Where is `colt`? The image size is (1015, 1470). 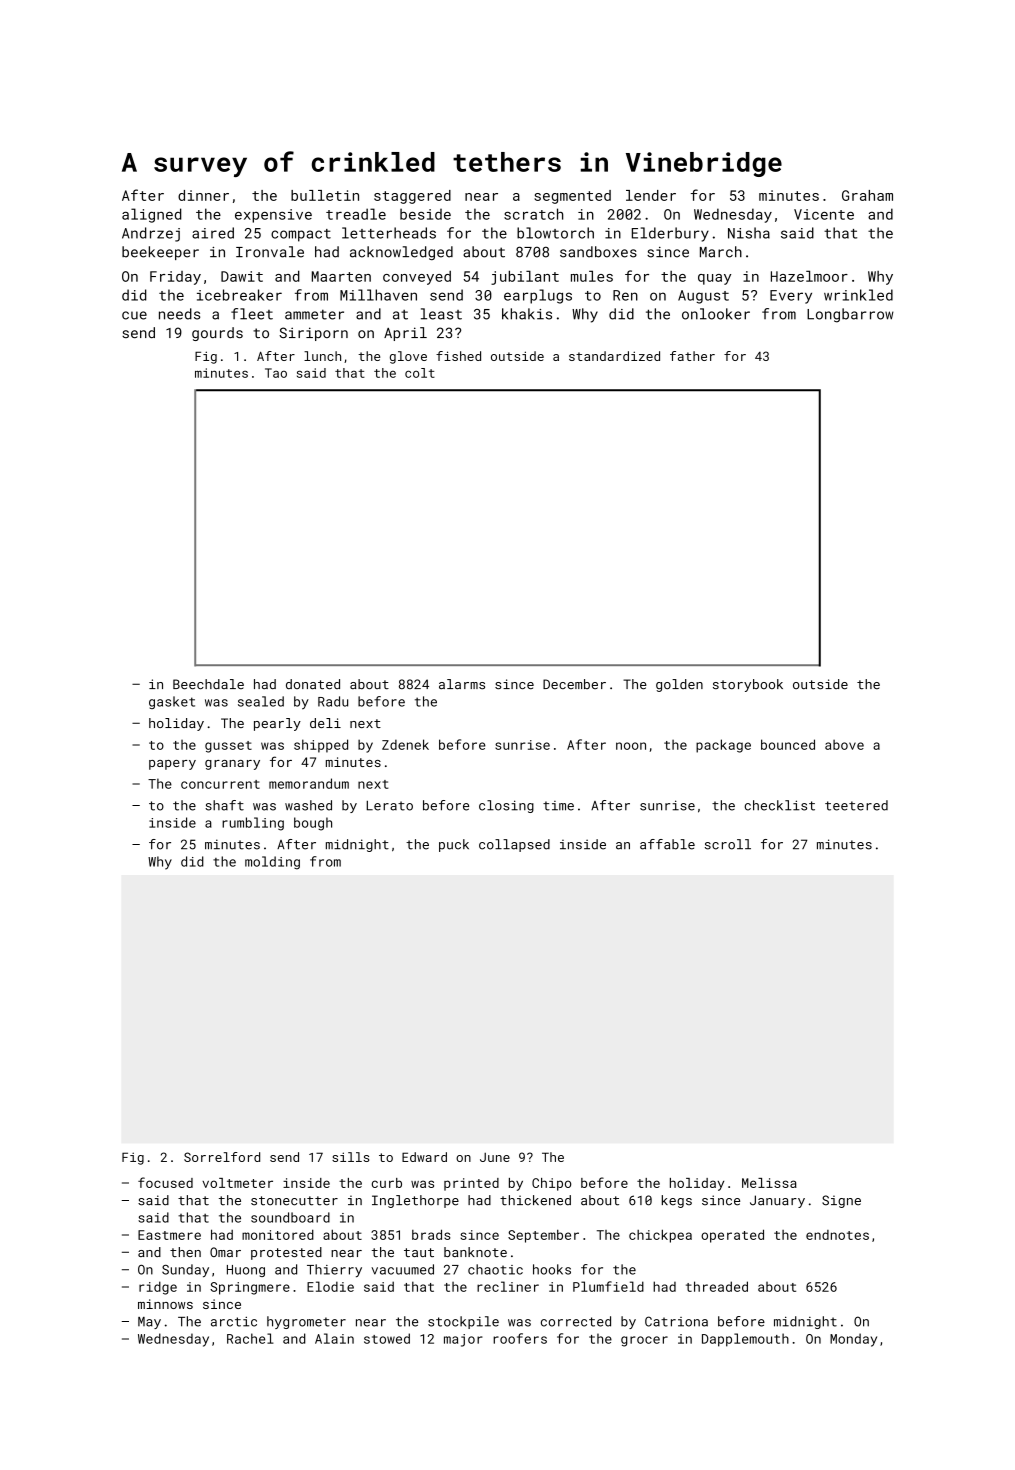 colt is located at coordinates (420, 373).
